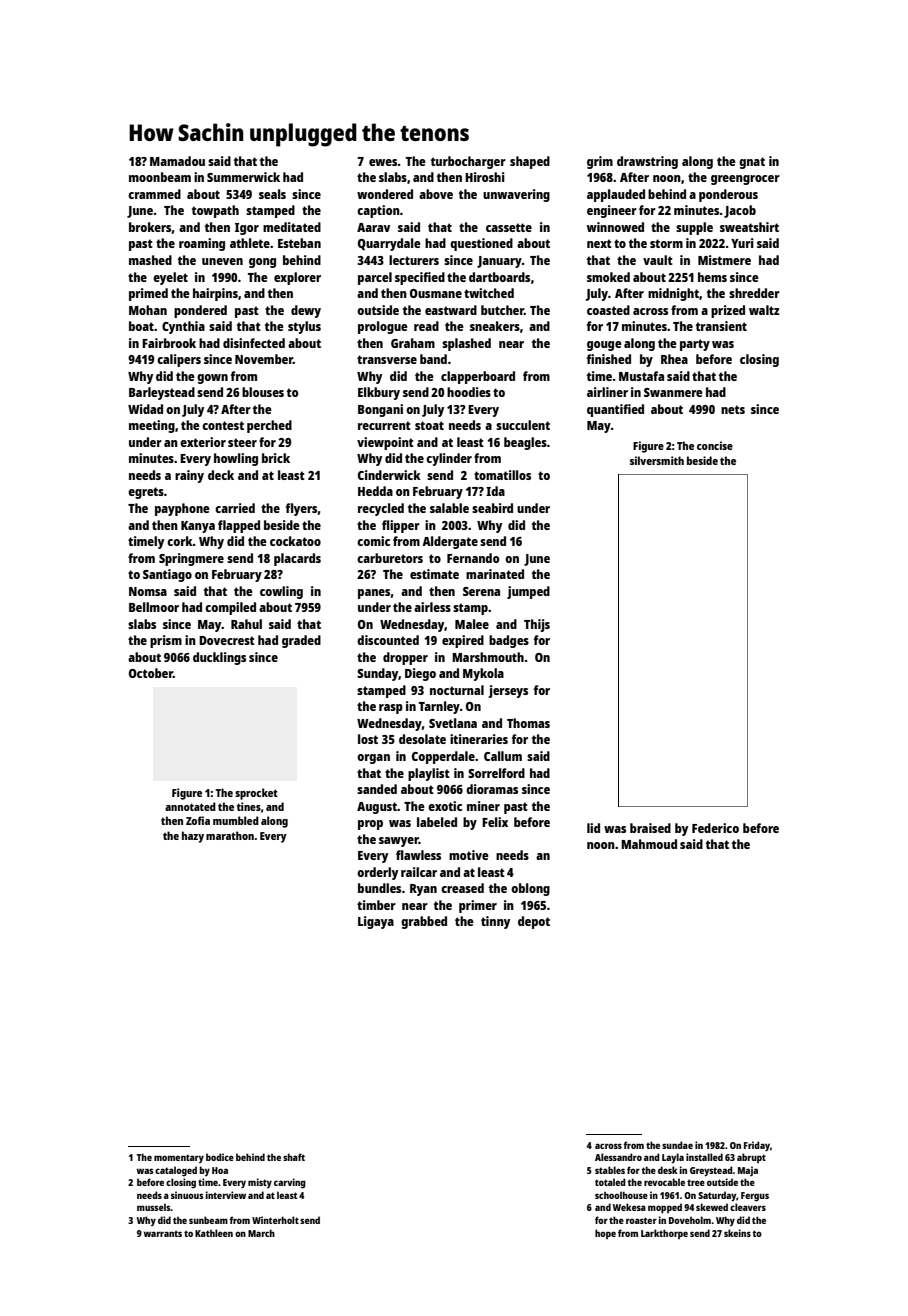 The height and width of the screenshot is (1316, 908). Describe the element at coordinates (239, 526) in the screenshot. I see `flapped` at that location.
